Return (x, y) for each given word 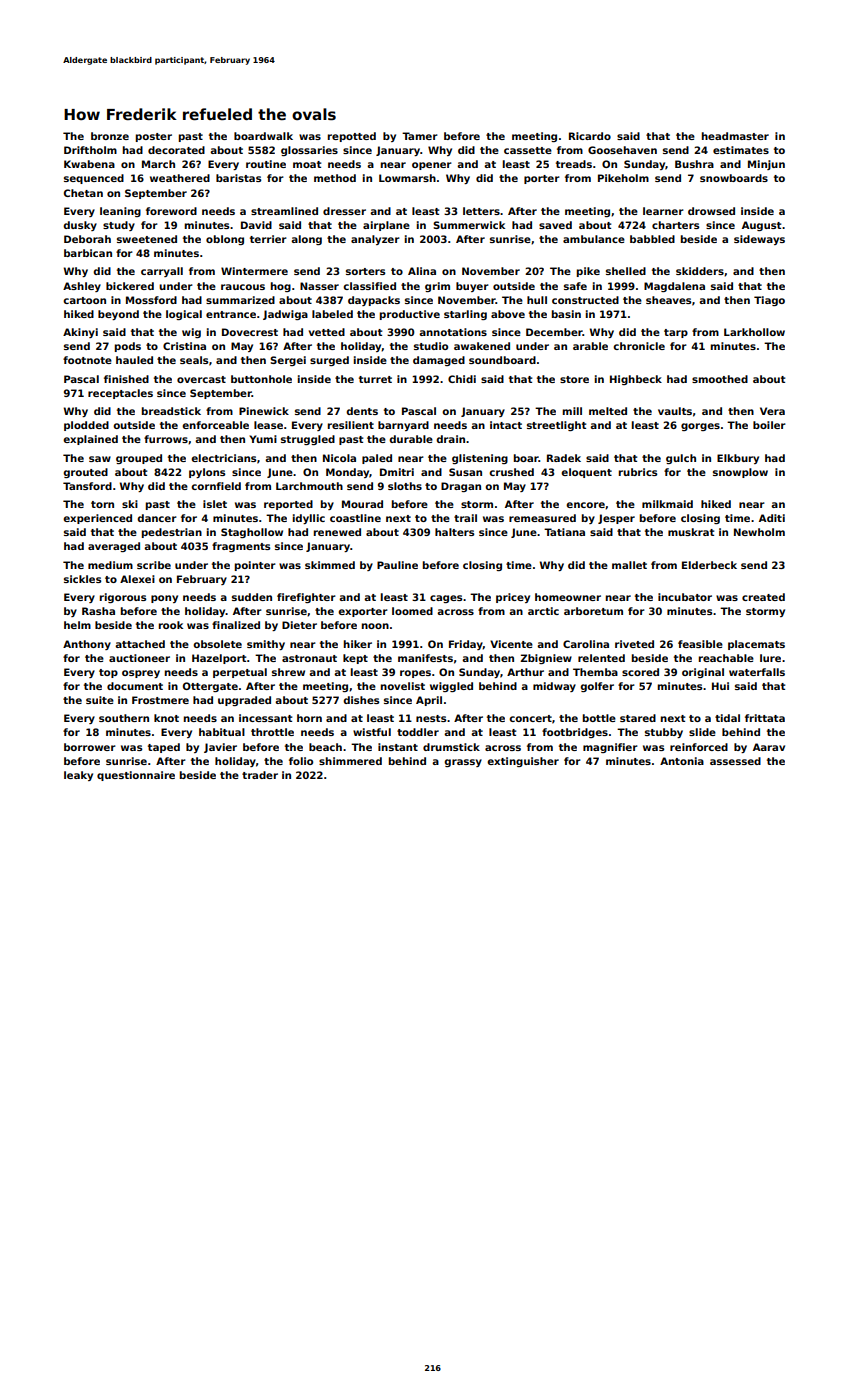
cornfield (216, 486)
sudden (252, 597)
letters (481, 211)
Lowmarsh (407, 178)
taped (164, 748)
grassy (463, 763)
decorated (176, 150)
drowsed (711, 211)
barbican (88, 253)
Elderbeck (709, 565)
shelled (626, 271)
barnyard (403, 426)
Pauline (397, 565)
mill (572, 411)
